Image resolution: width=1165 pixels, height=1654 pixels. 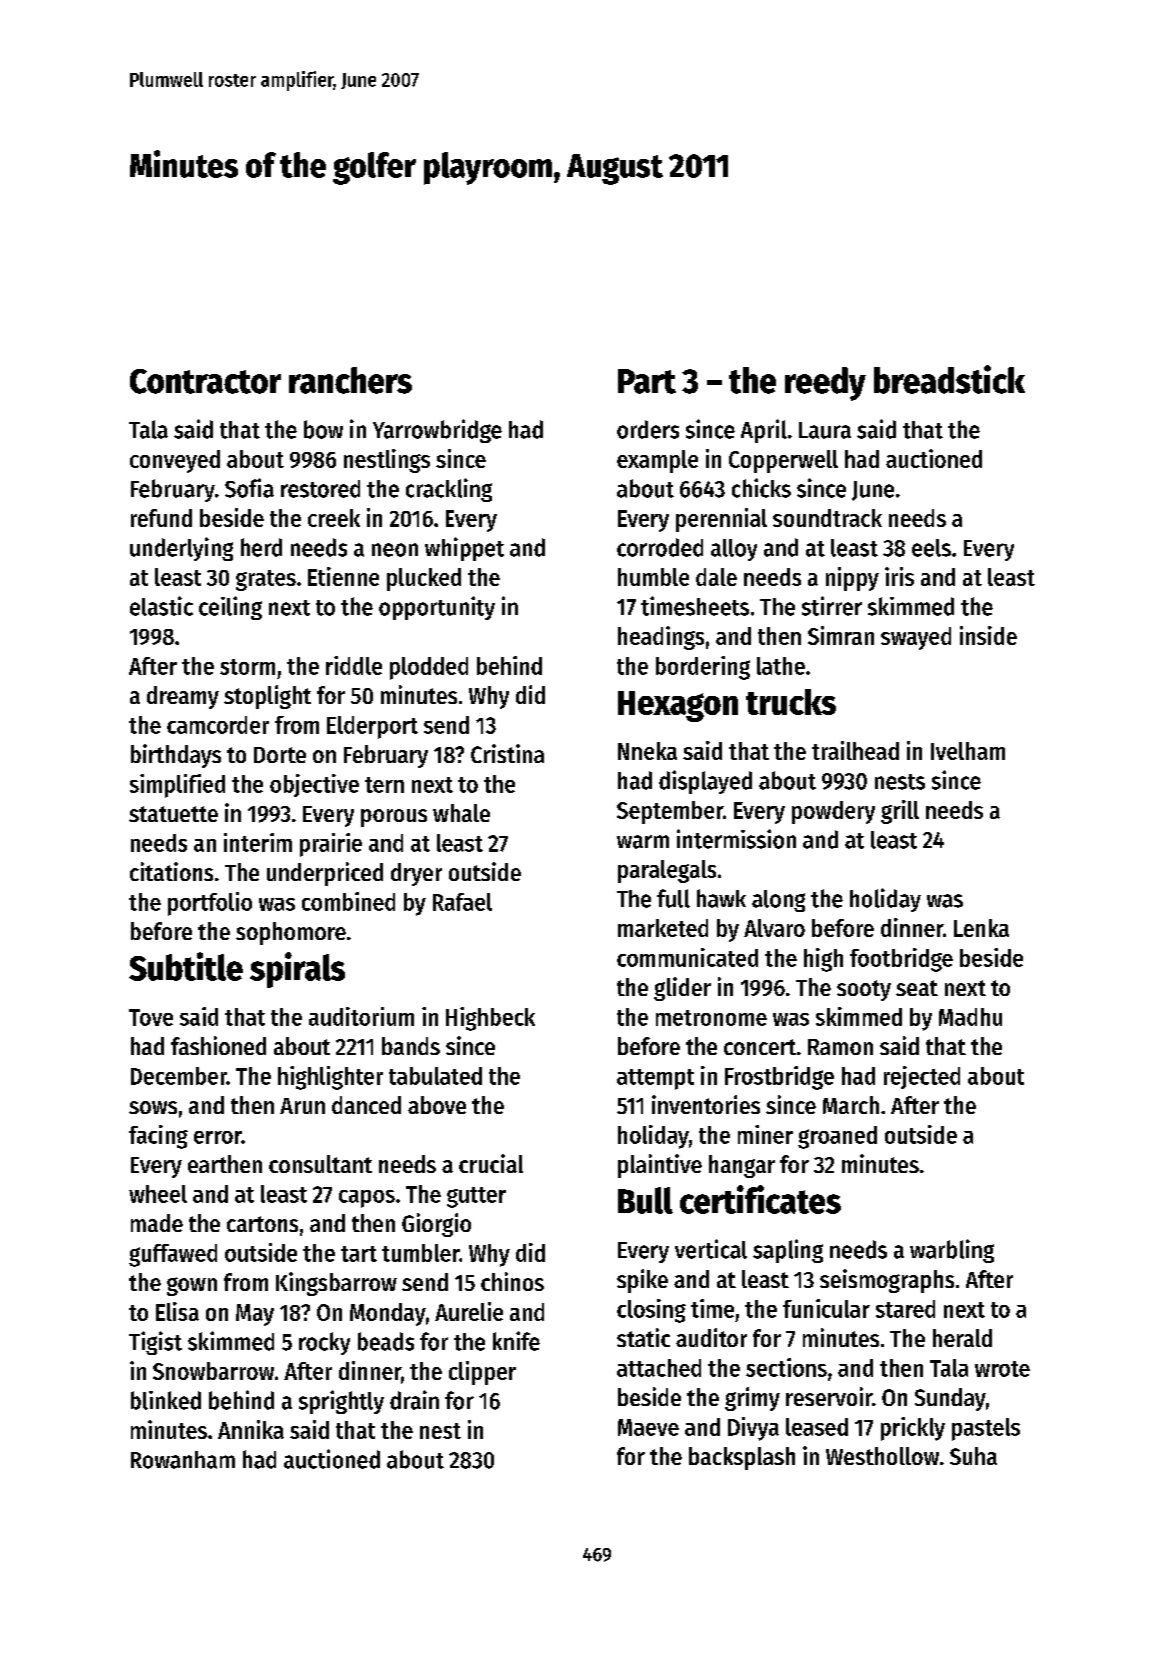 What do you see at coordinates (647, 751) in the document?
I see `Nneka` at bounding box center [647, 751].
